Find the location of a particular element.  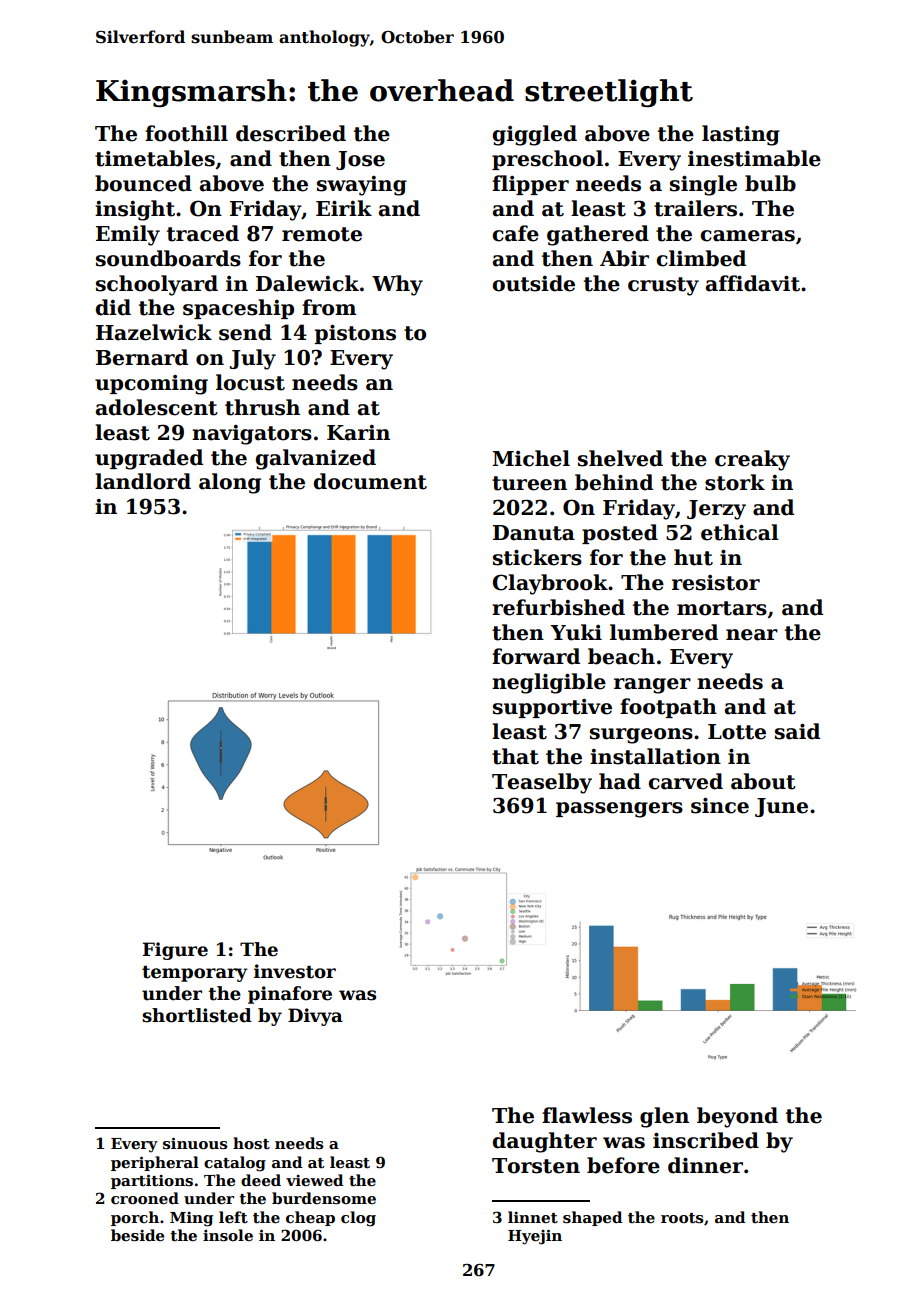

Jose is located at coordinates (360, 160).
